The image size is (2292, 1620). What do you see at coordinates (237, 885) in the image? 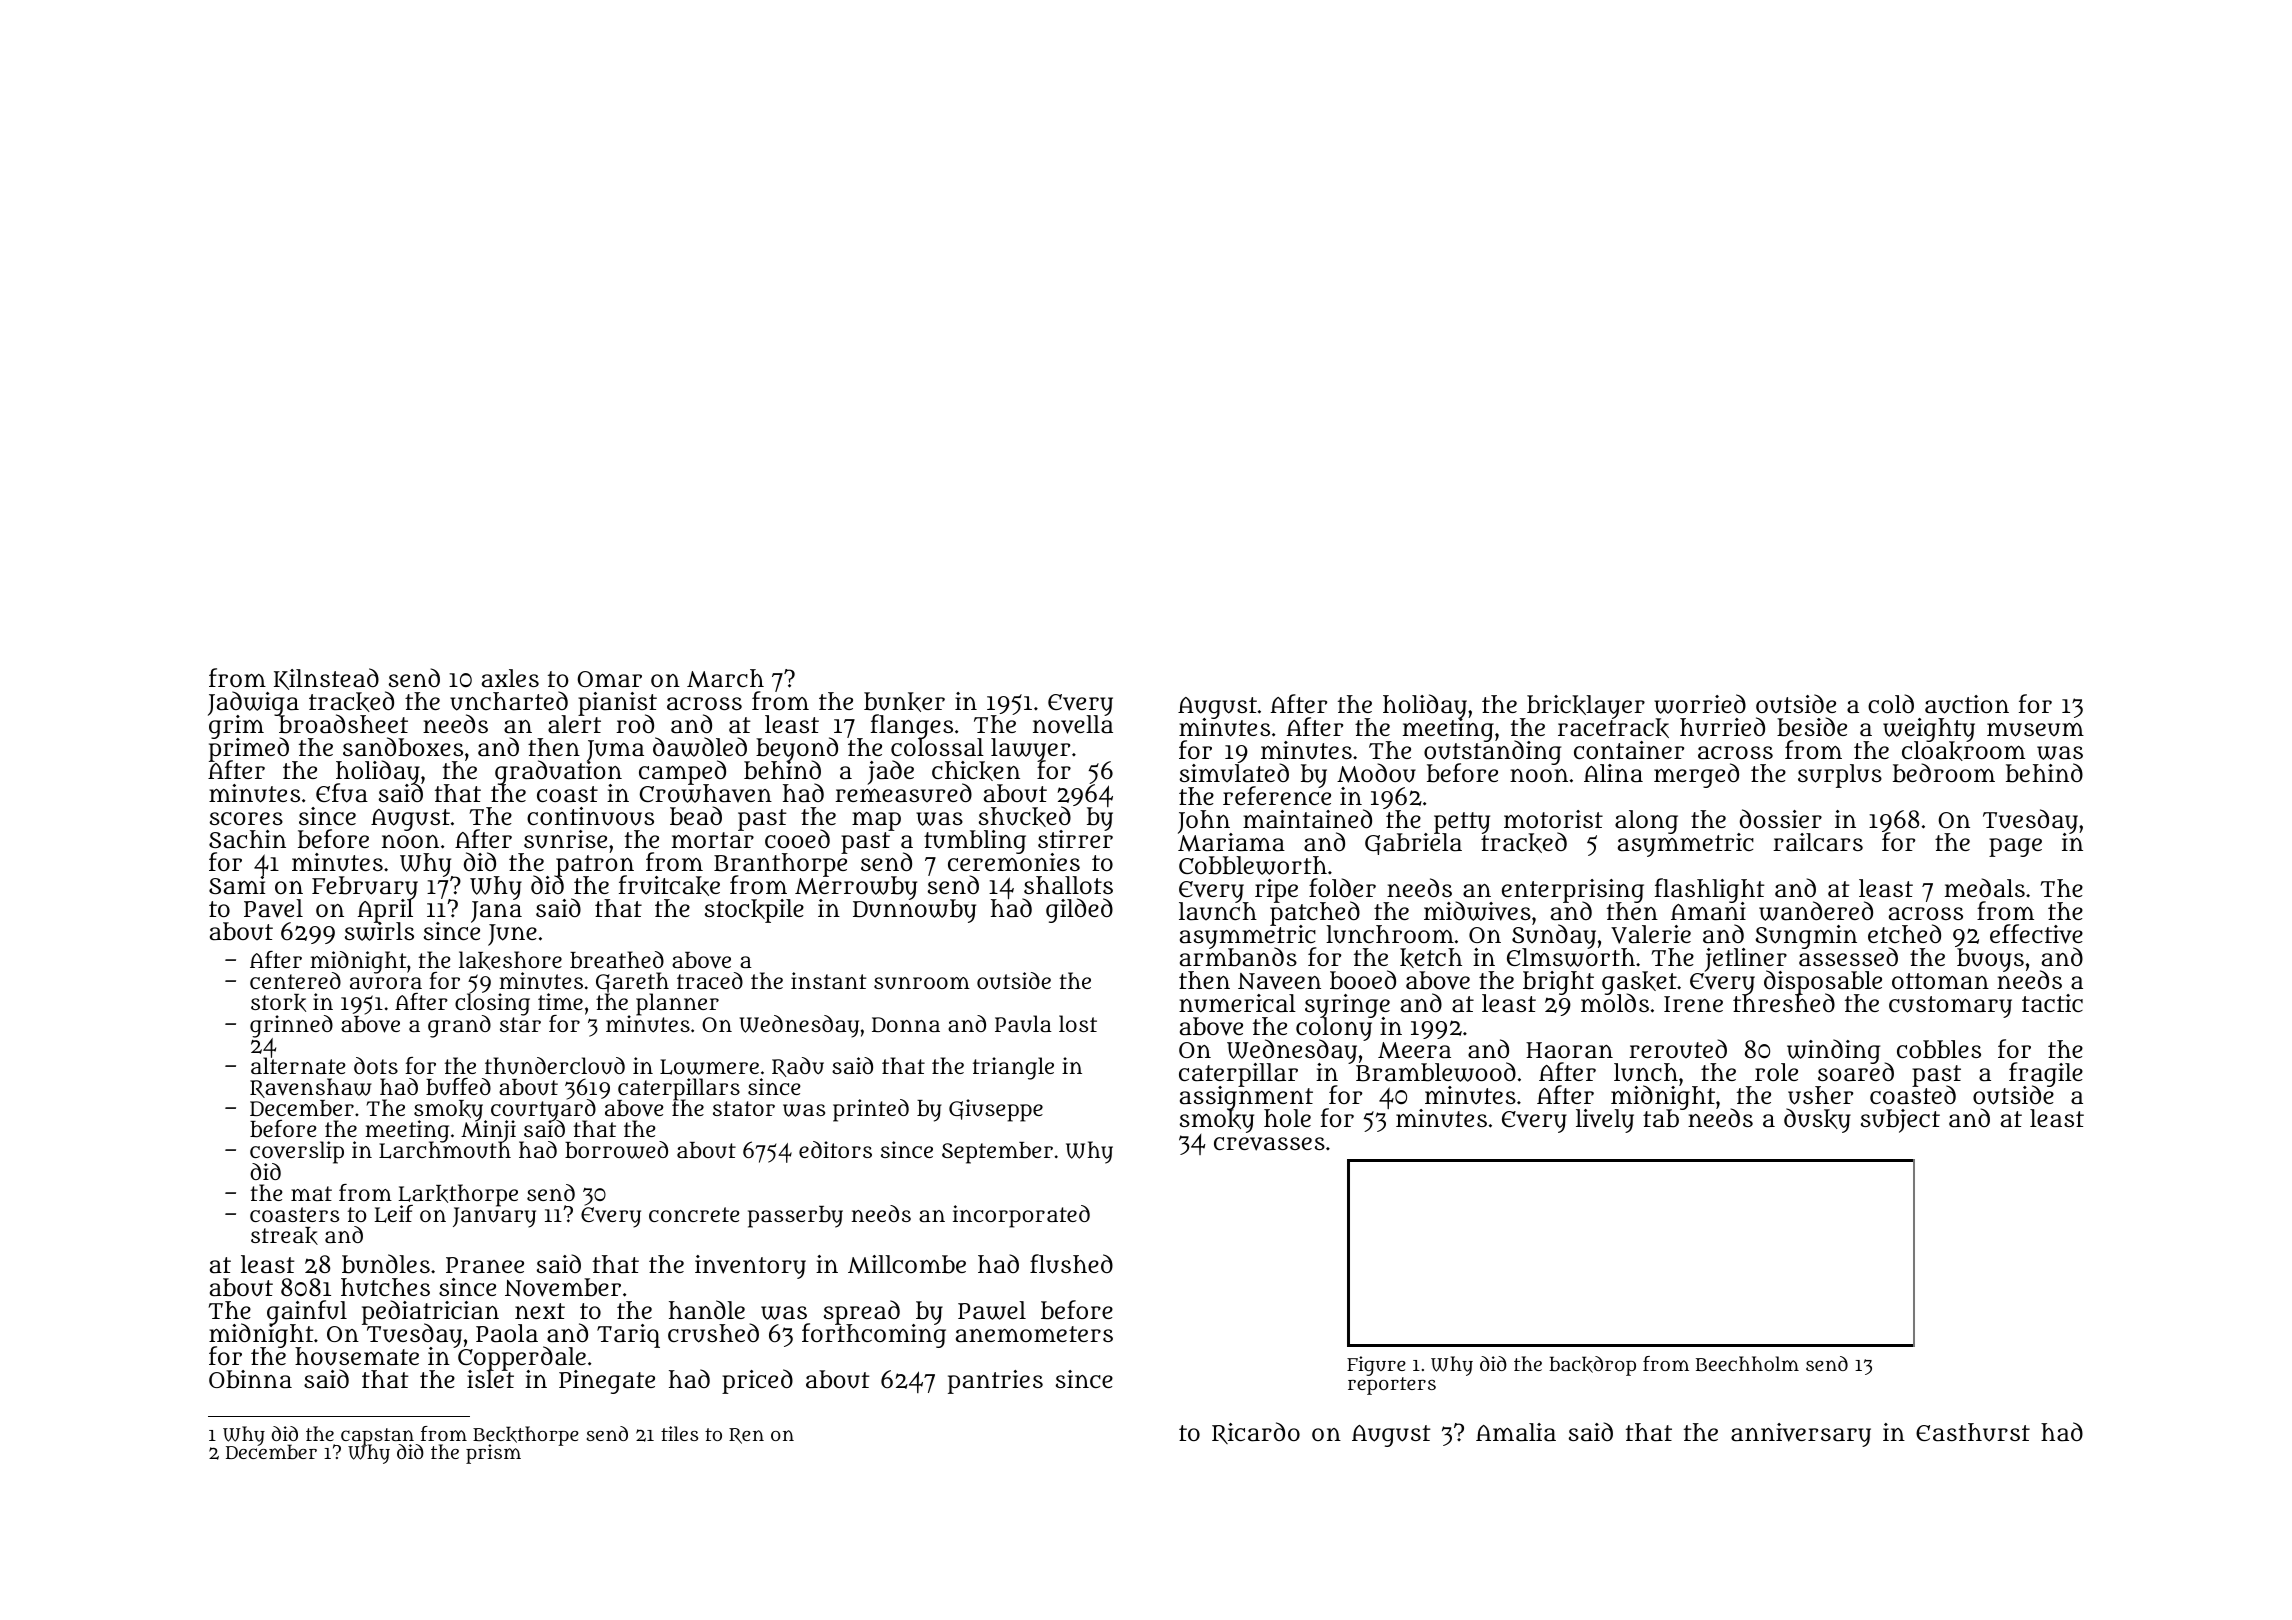
I see `Sami` at bounding box center [237, 885].
